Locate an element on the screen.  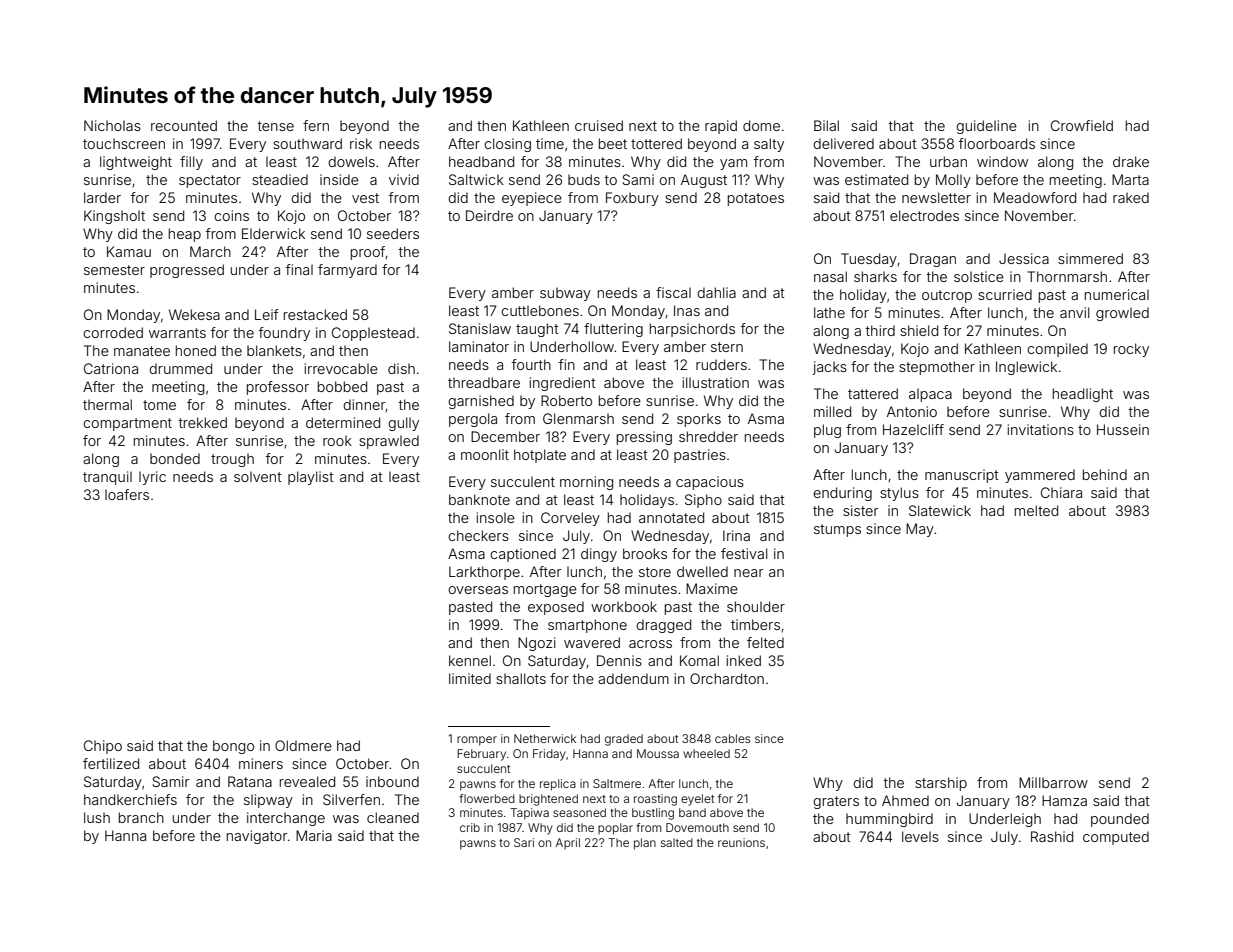
Crowfield is located at coordinates (1082, 125).
